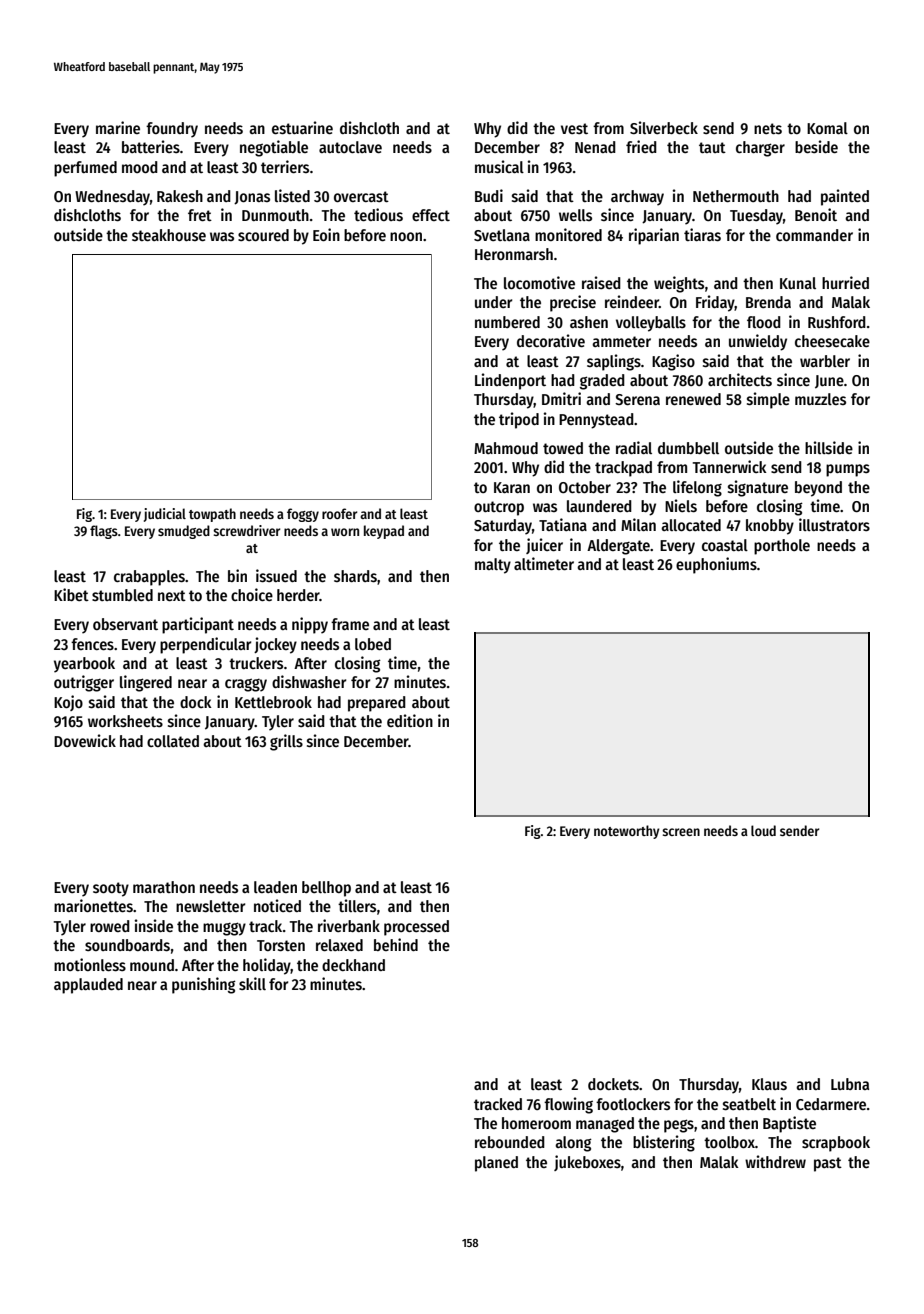  Describe the element at coordinates (165, 515) in the screenshot. I see `judicial` at that location.
